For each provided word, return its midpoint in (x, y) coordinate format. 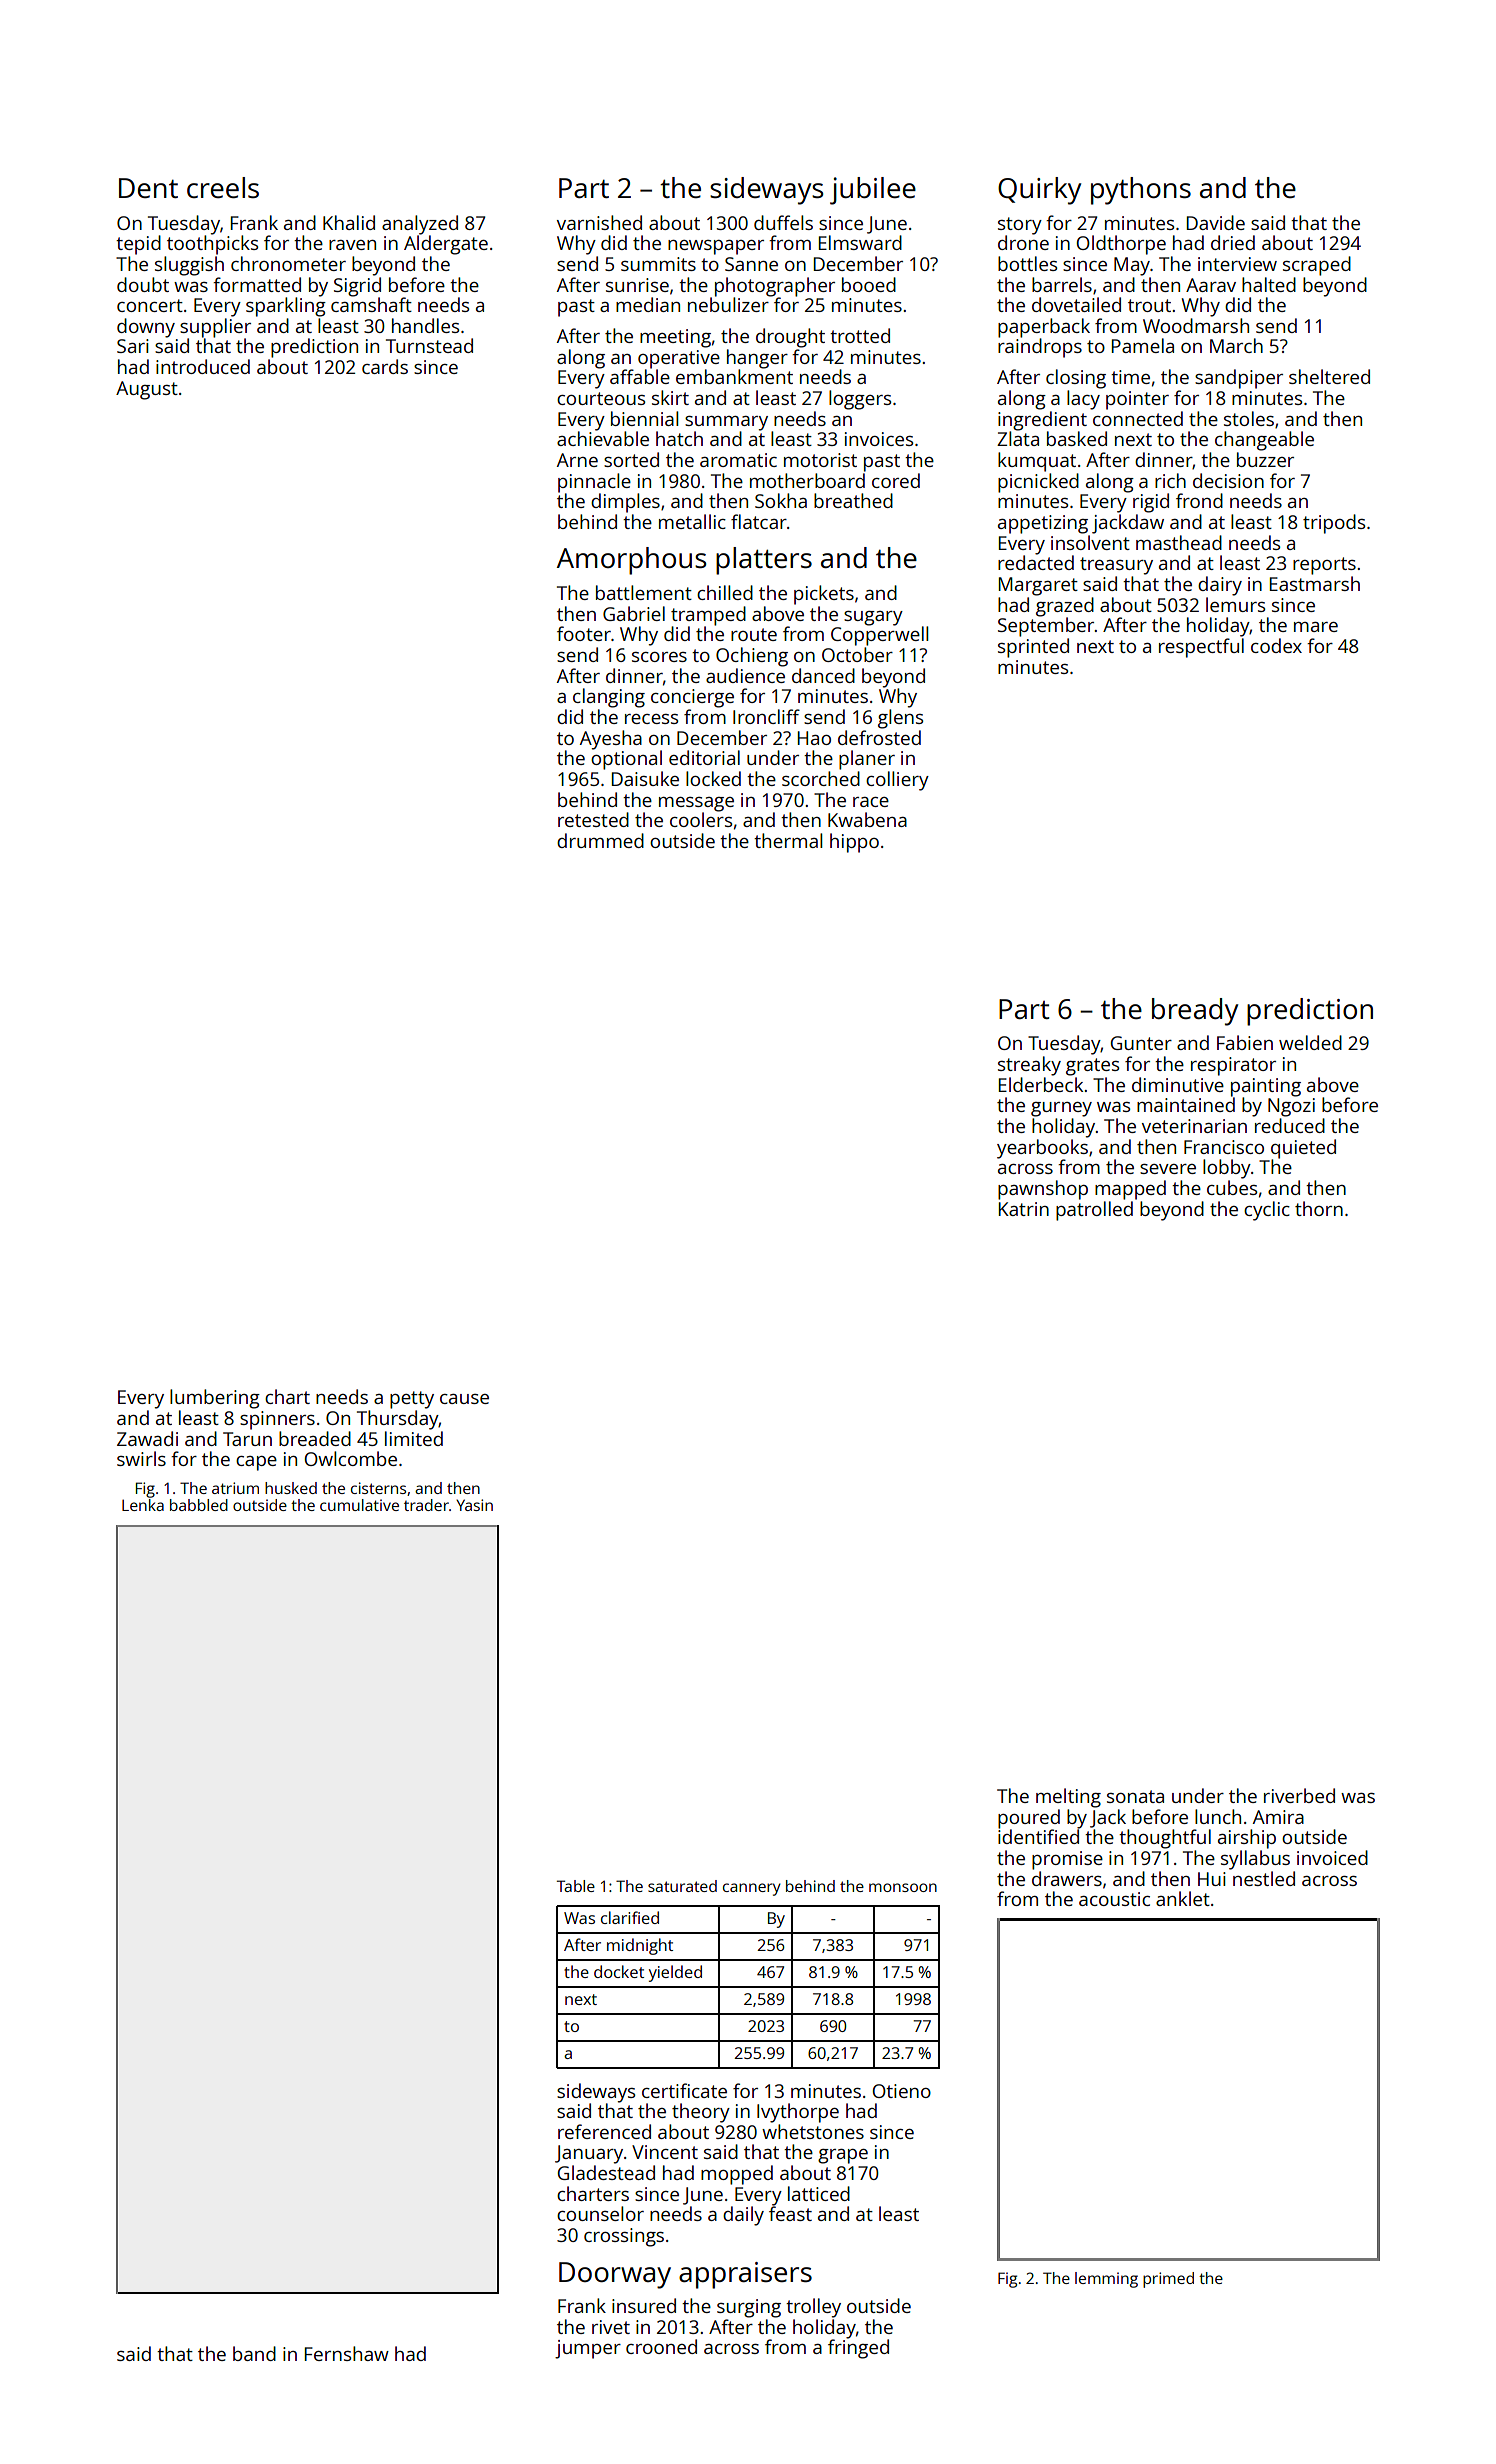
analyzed (420, 225)
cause (464, 1399)
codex (1276, 645)
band (254, 2353)
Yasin (474, 1505)
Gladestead (606, 2172)
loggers (860, 400)
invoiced (1332, 1857)
